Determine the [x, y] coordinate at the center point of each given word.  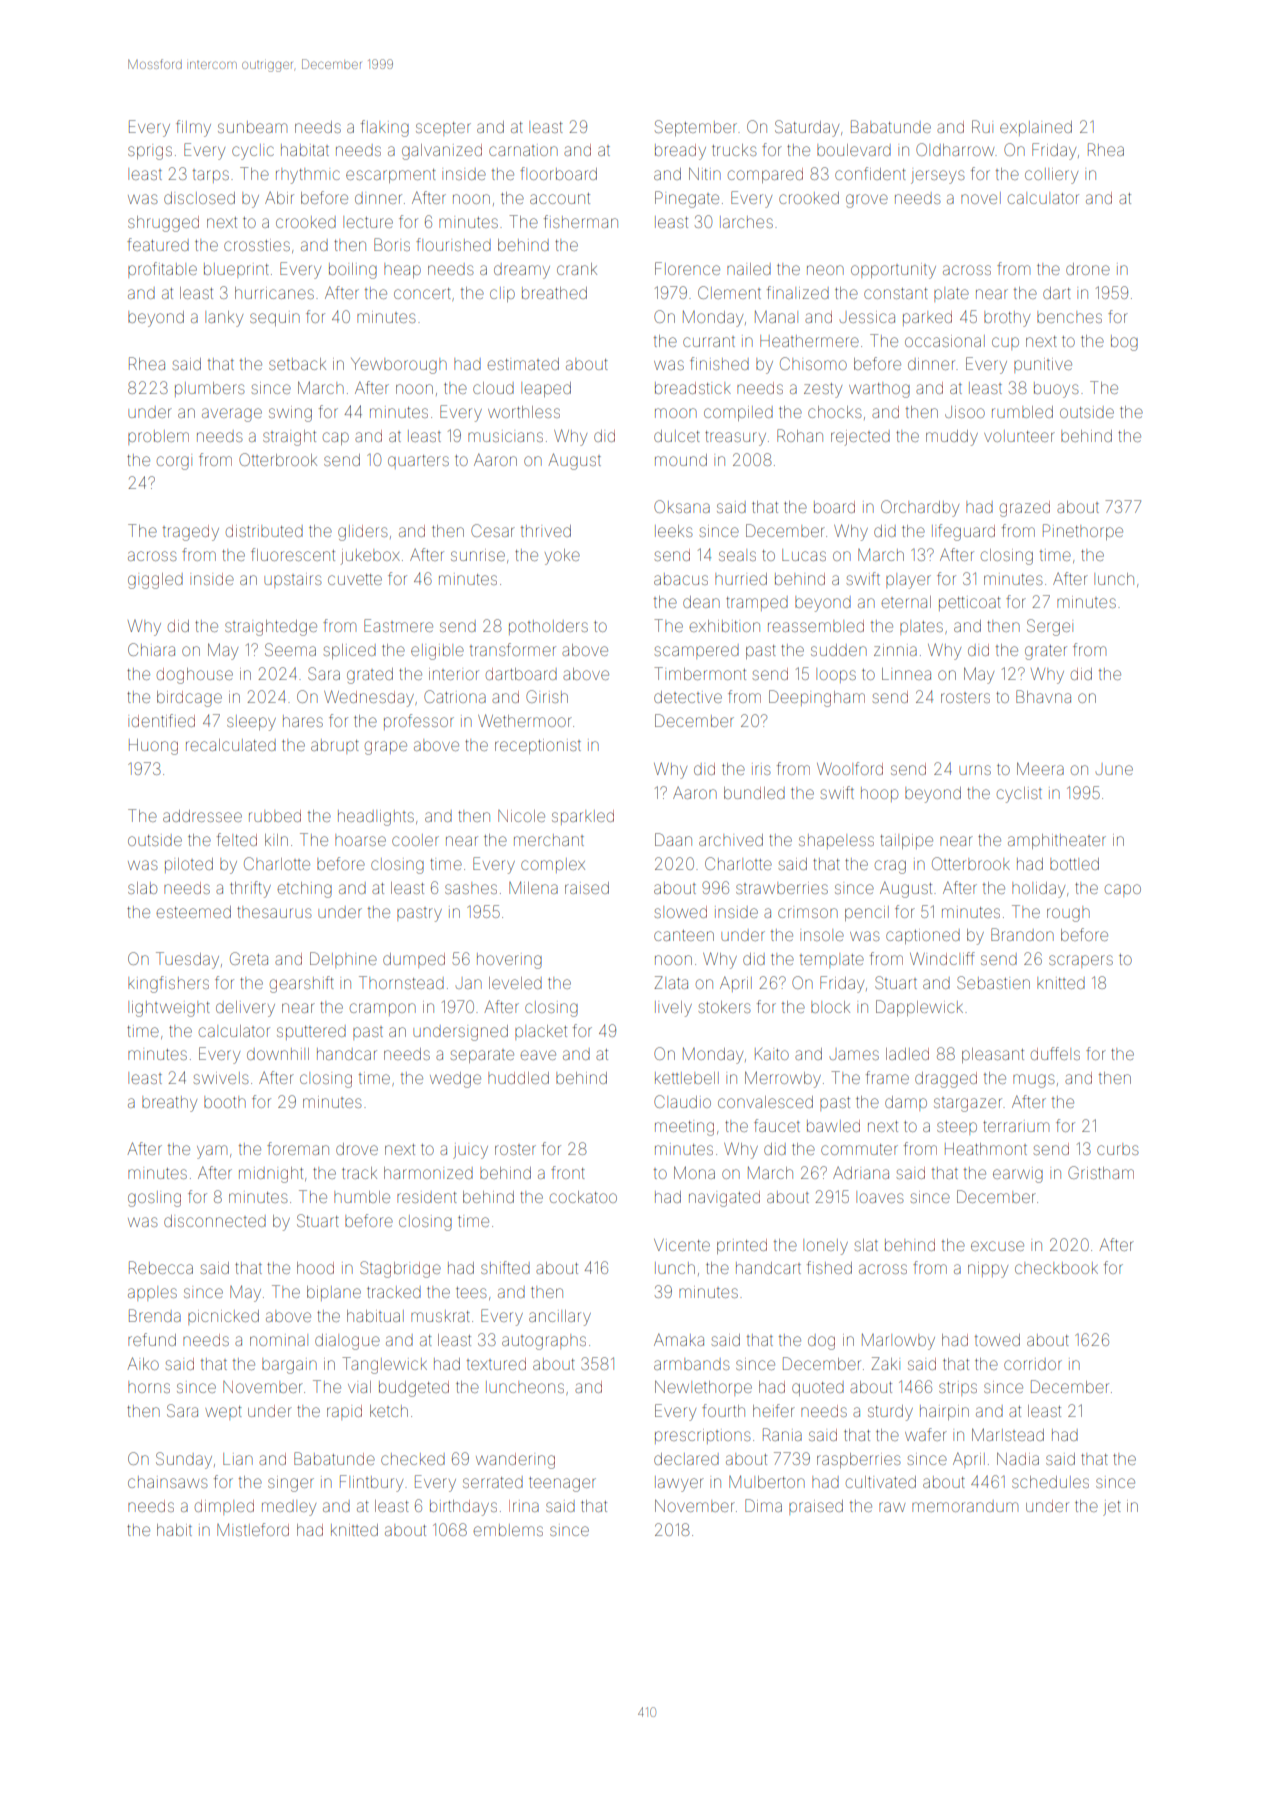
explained [1036, 128]
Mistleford [253, 1529]
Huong [153, 747]
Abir [279, 198]
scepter [443, 129]
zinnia [895, 650]
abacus [681, 579]
